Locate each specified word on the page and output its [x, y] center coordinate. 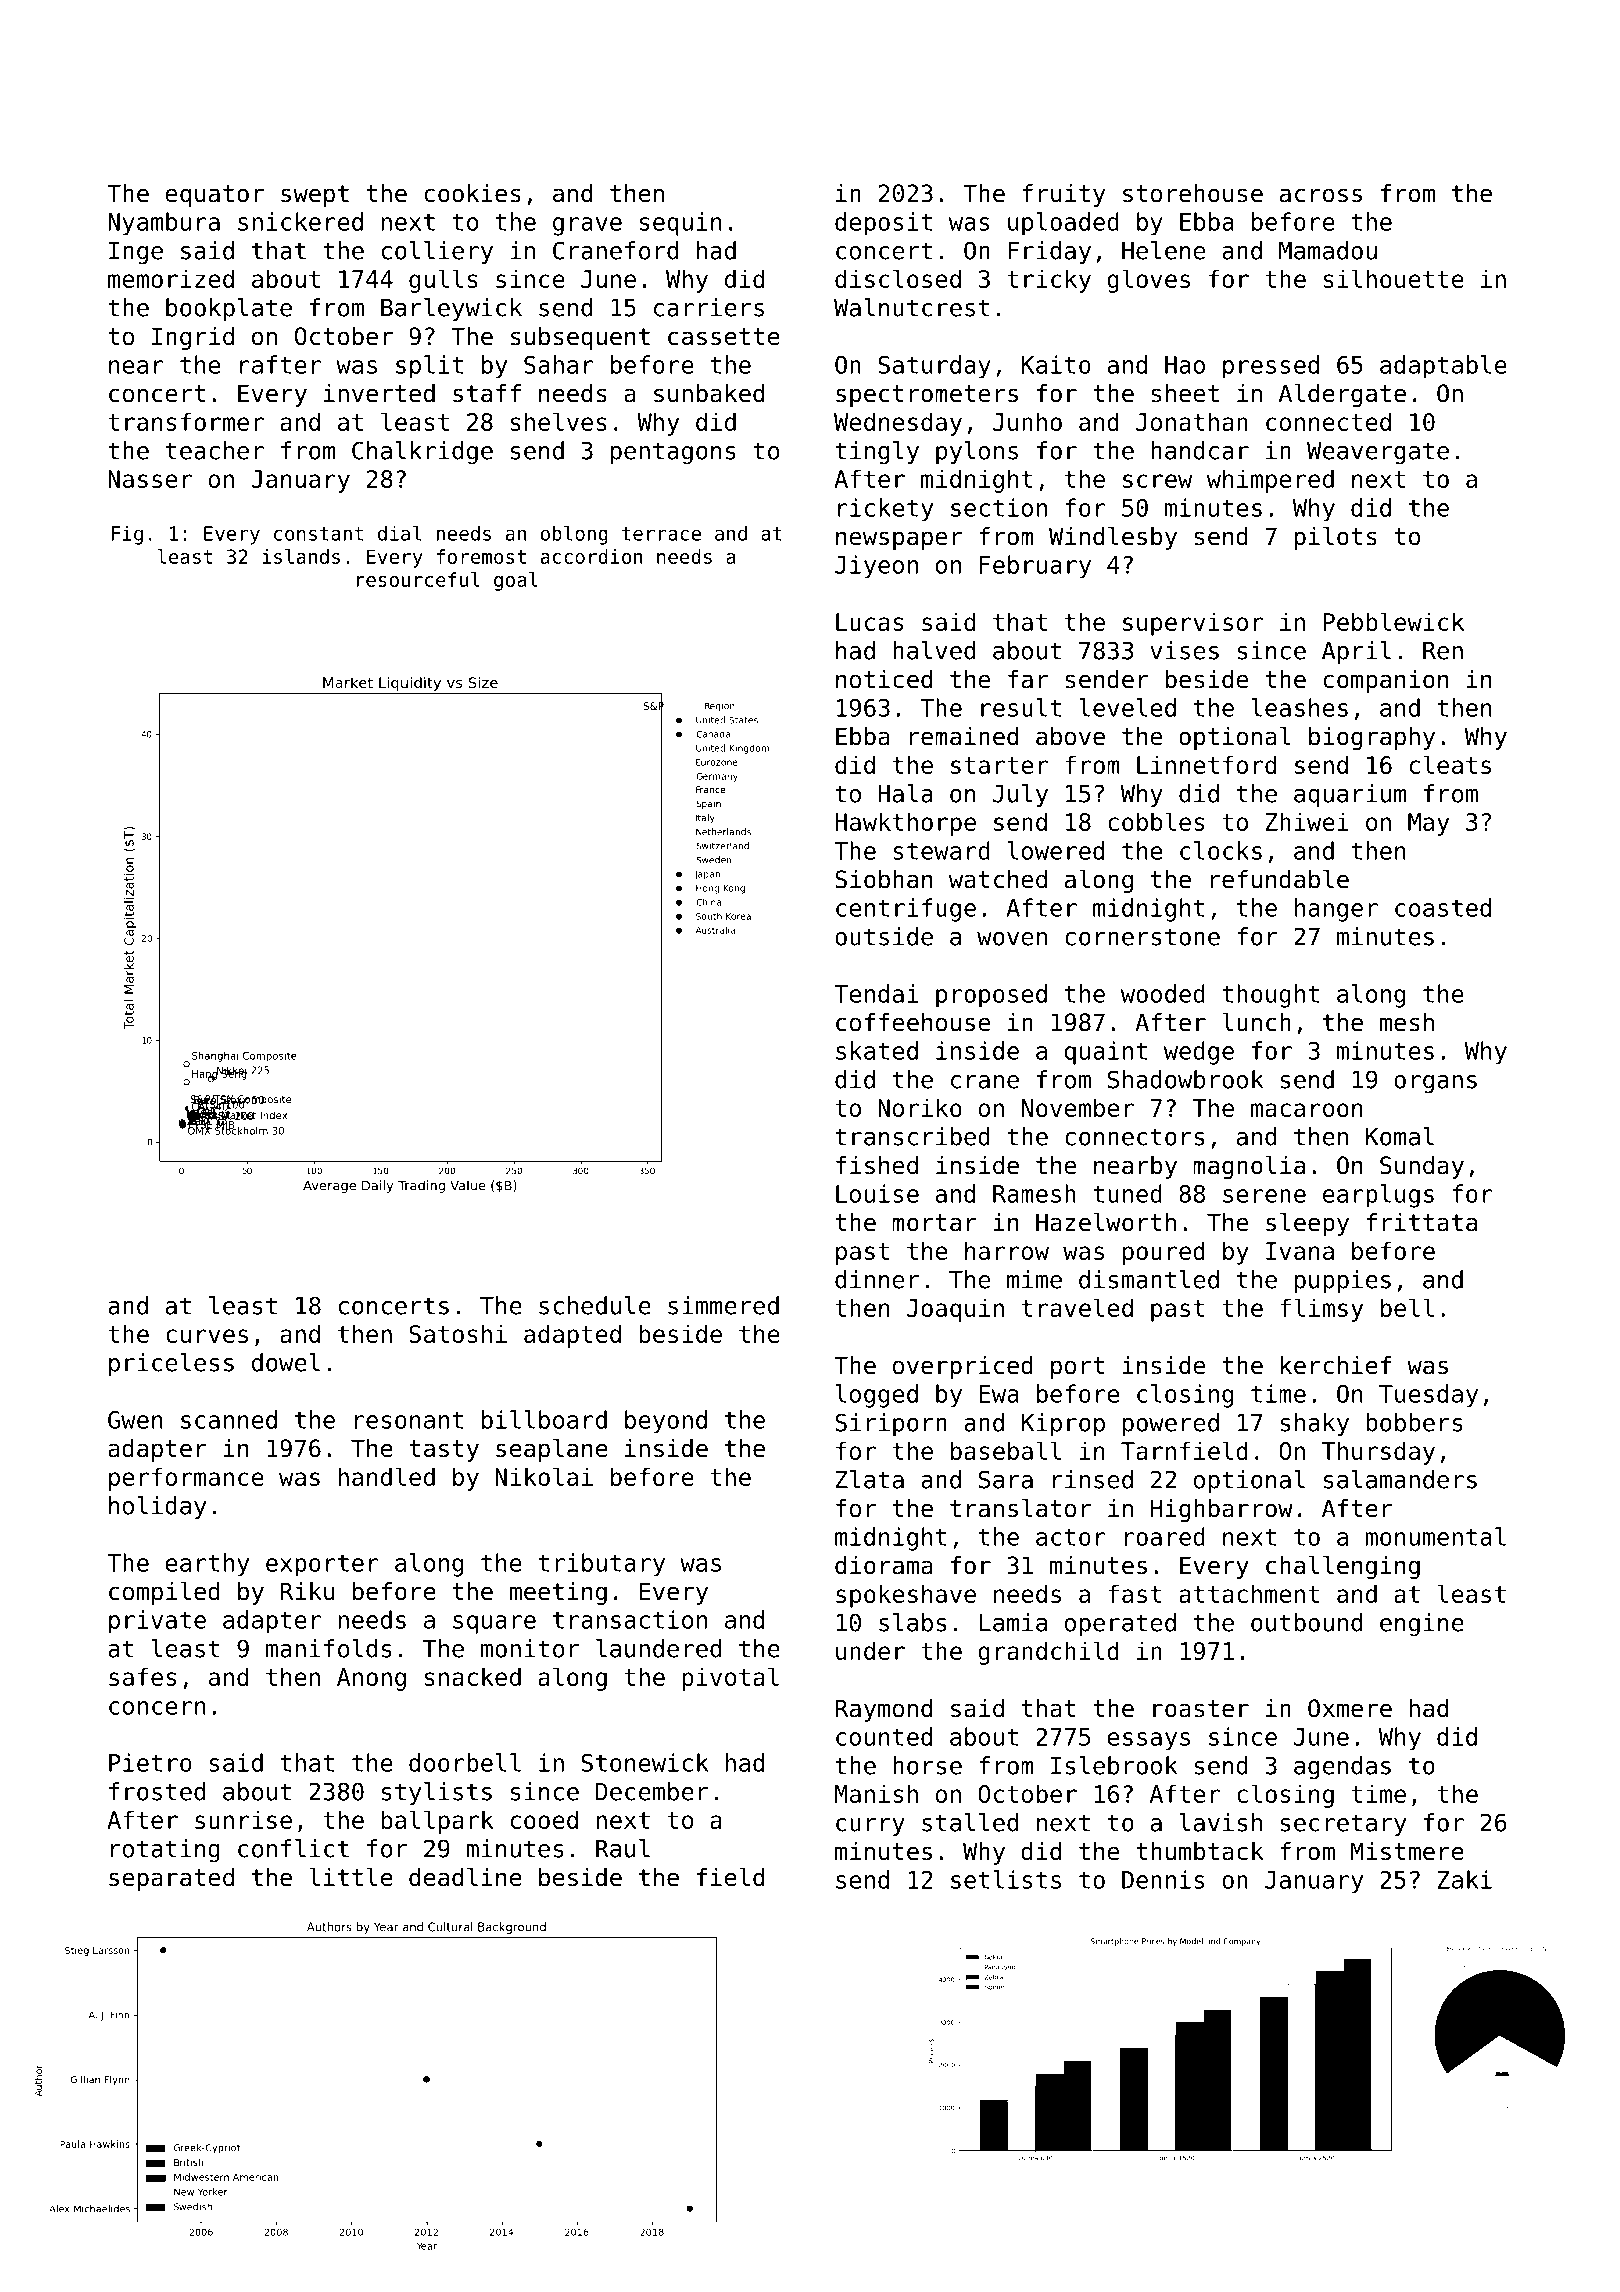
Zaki [1465, 1879]
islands [301, 556]
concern [157, 1708]
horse [927, 1765]
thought [1270, 996]
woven [1012, 939]
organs [1435, 1084]
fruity [1063, 195]
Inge [136, 253]
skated [877, 1050]
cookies [473, 193]
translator [1020, 1508]
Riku [307, 1591]
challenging [1343, 1567]
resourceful [418, 579]
